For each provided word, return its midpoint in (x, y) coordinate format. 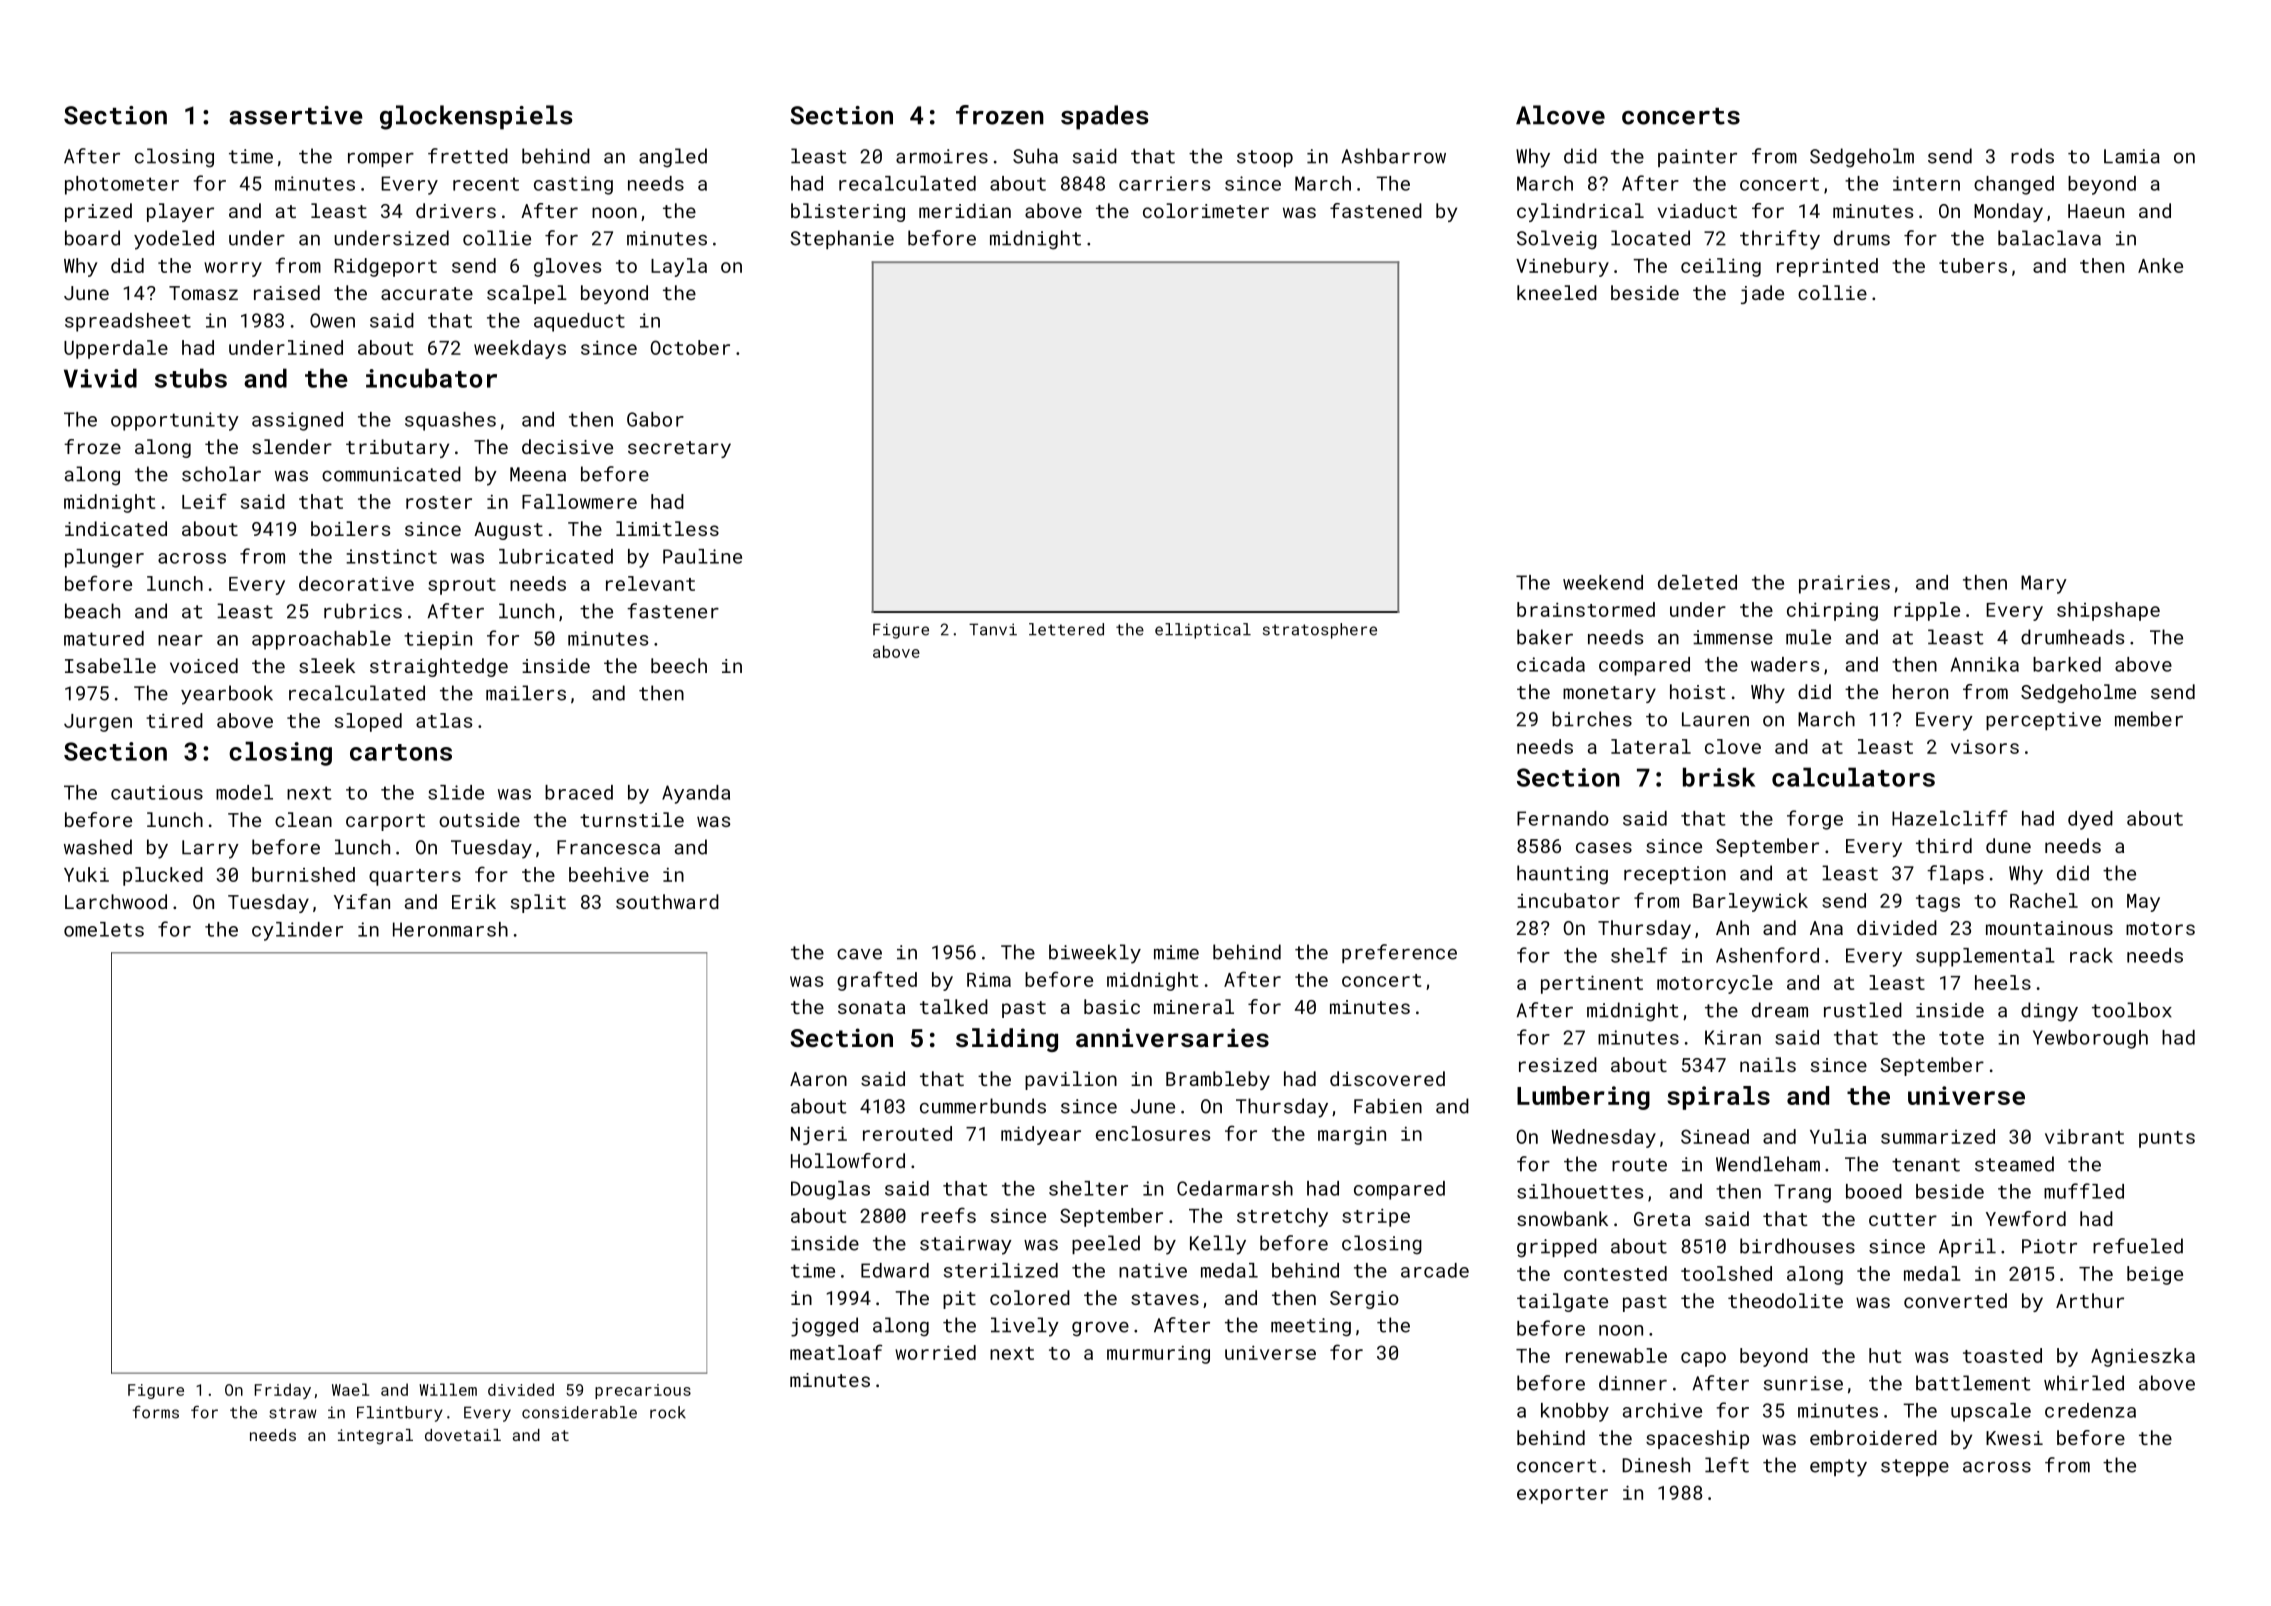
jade (1762, 294)
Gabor (655, 419)
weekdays (520, 349)
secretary (679, 449)
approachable (321, 640)
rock (668, 1412)
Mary (2044, 584)
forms (156, 1412)
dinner (1633, 1383)
